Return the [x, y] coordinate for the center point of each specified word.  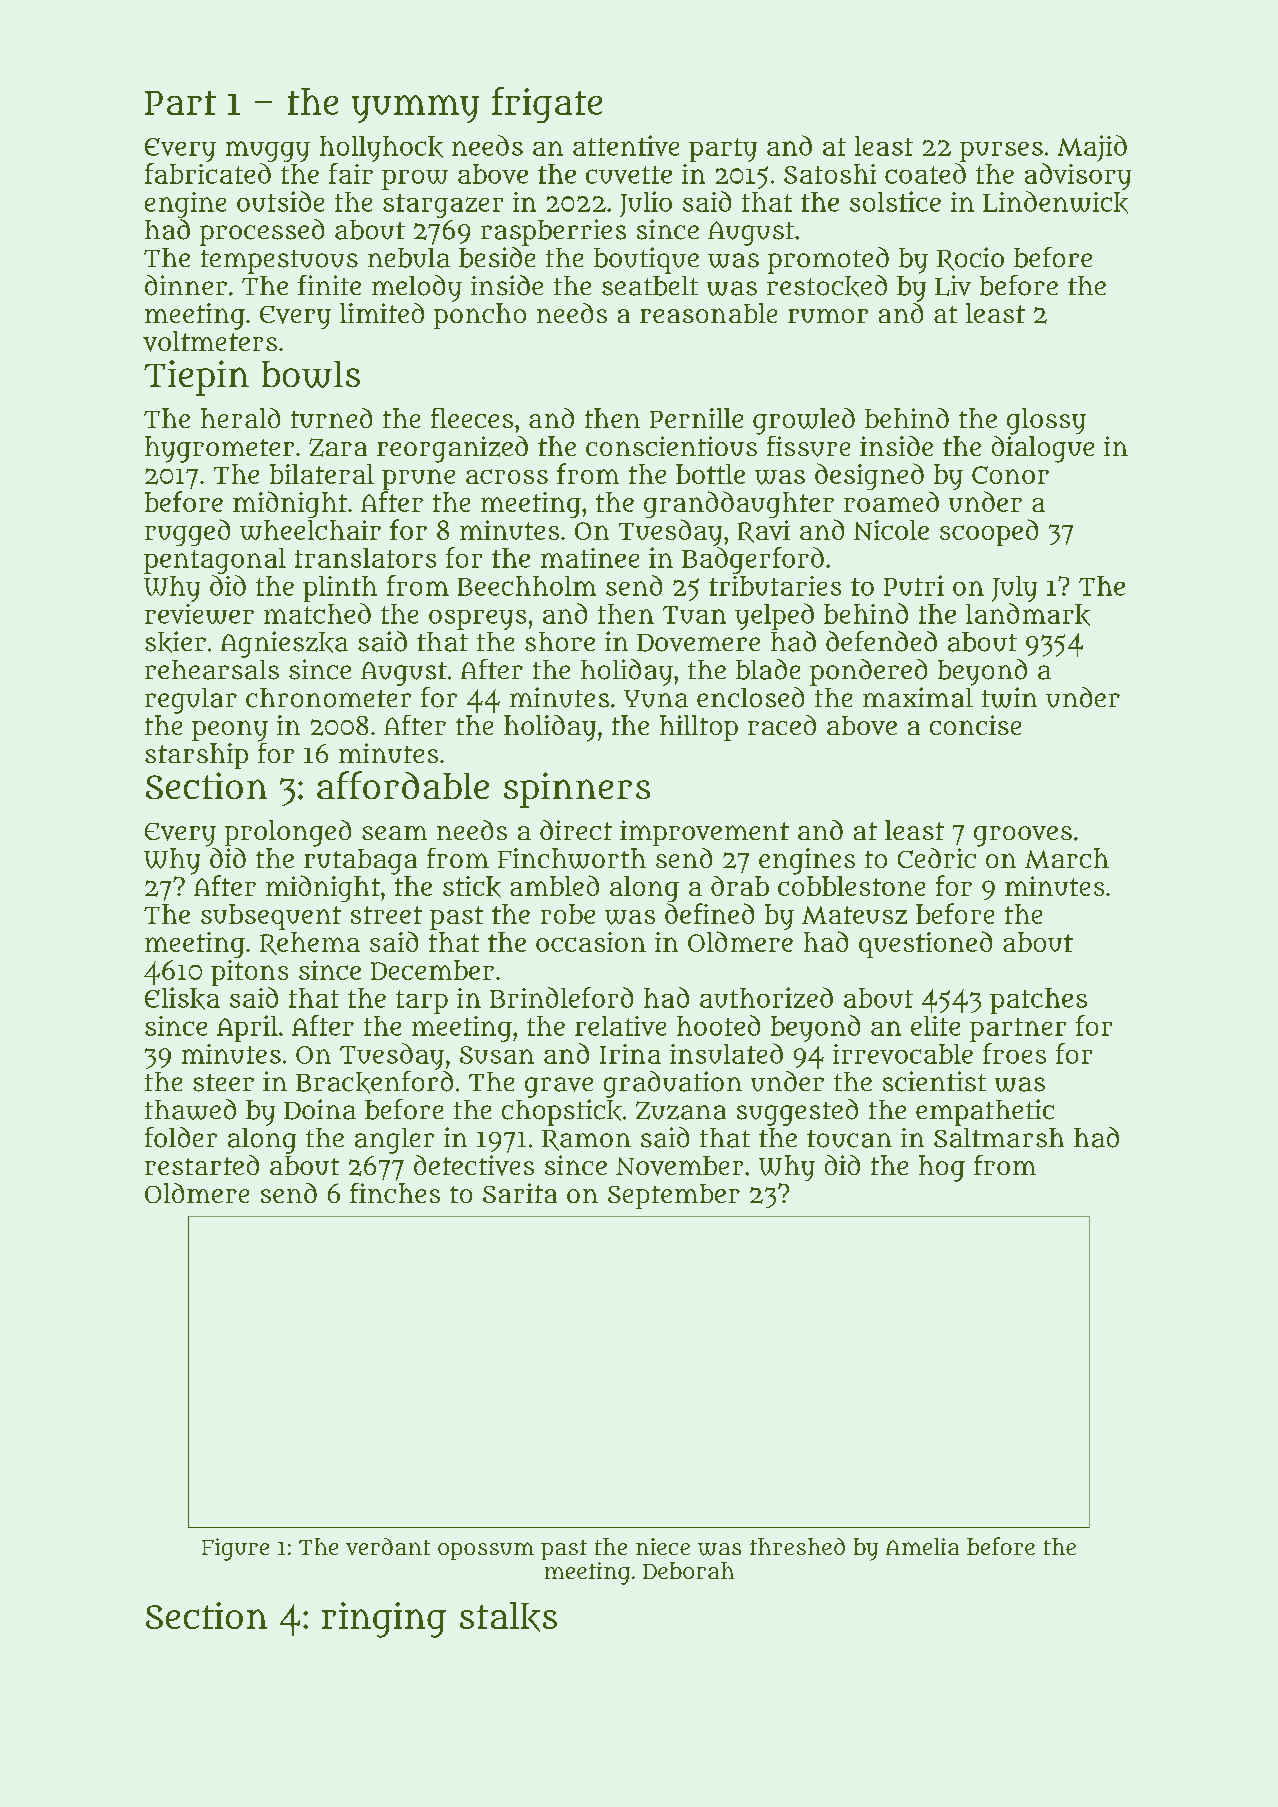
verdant [388, 1546]
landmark [1028, 614]
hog [942, 1168]
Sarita [520, 1193]
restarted [202, 1165]
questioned [925, 944]
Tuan [694, 615]
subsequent [271, 917]
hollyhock [381, 149]
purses [1001, 152]
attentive [626, 145]
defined [709, 913]
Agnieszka [284, 644]
